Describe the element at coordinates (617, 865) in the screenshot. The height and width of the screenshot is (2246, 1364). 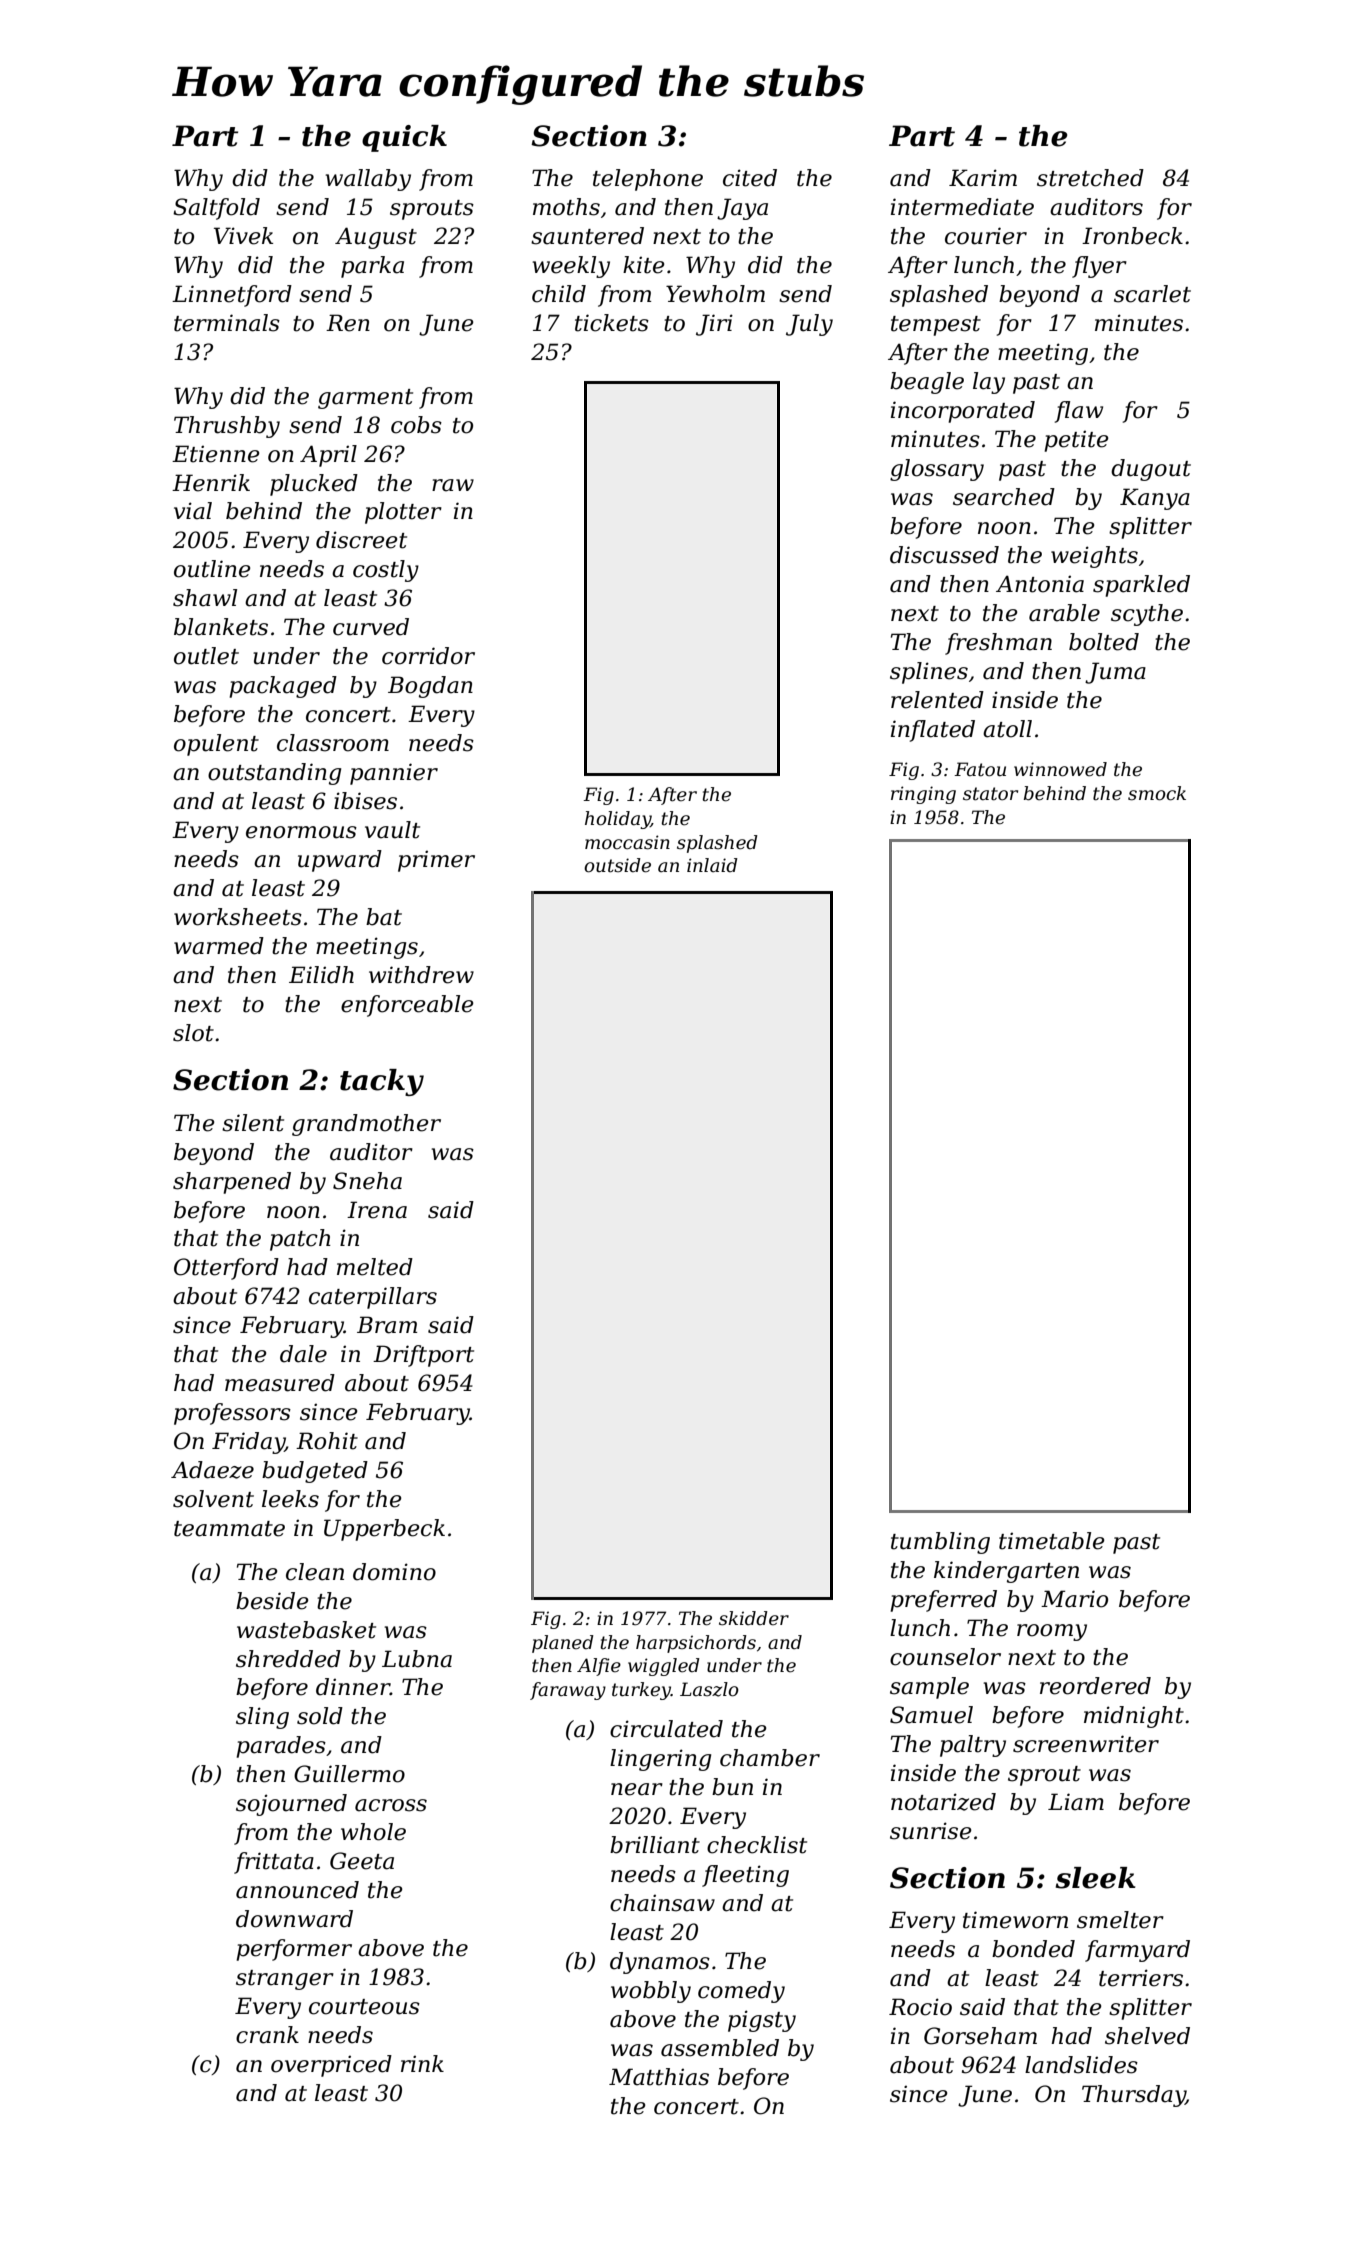
I see `outside` at that location.
